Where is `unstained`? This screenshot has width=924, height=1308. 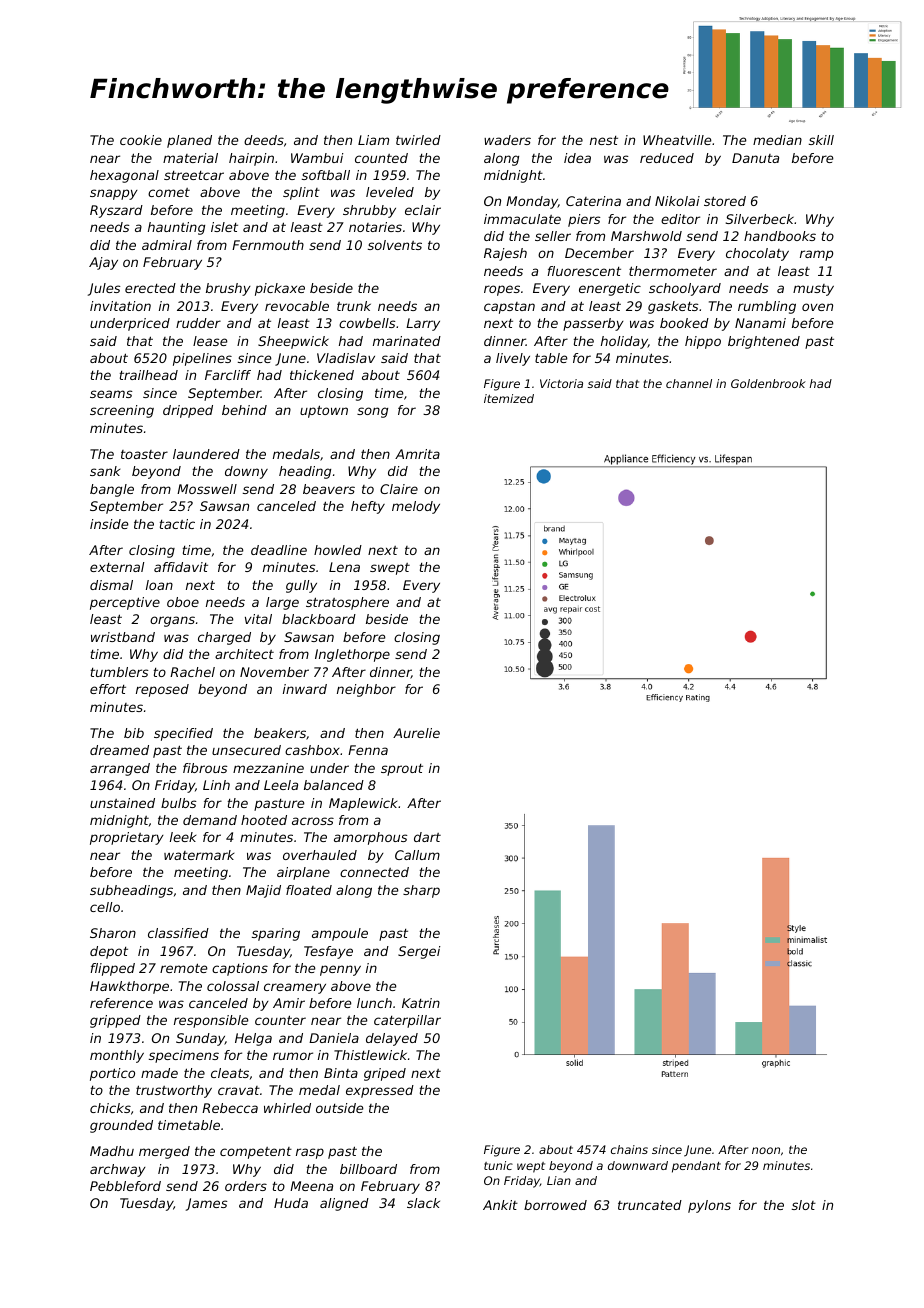
unstained is located at coordinates (122, 803).
